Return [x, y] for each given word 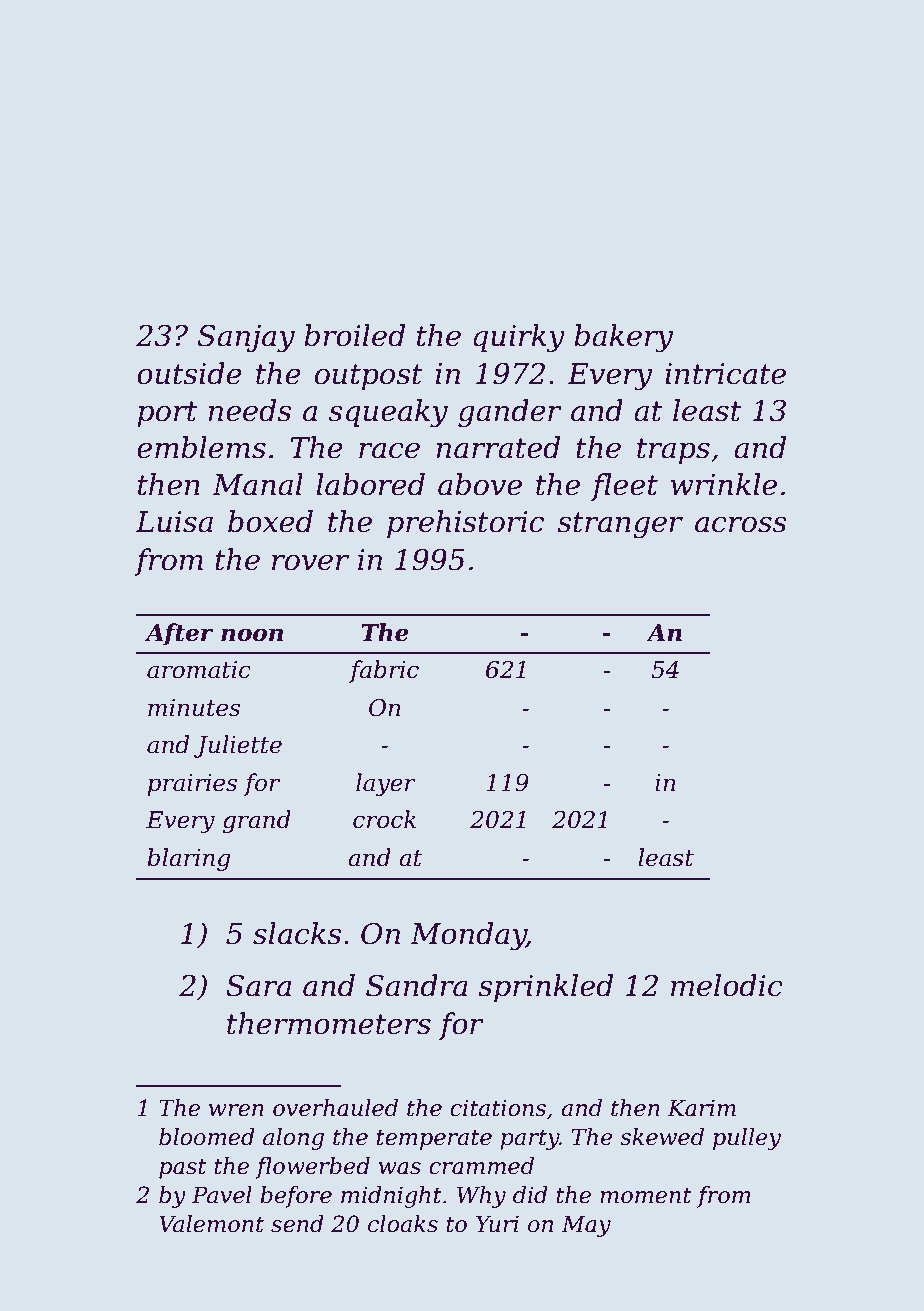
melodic [727, 985]
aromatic [199, 670]
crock [384, 819]
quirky [519, 338]
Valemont [211, 1224]
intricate [725, 374]
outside [189, 373]
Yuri [497, 1224]
